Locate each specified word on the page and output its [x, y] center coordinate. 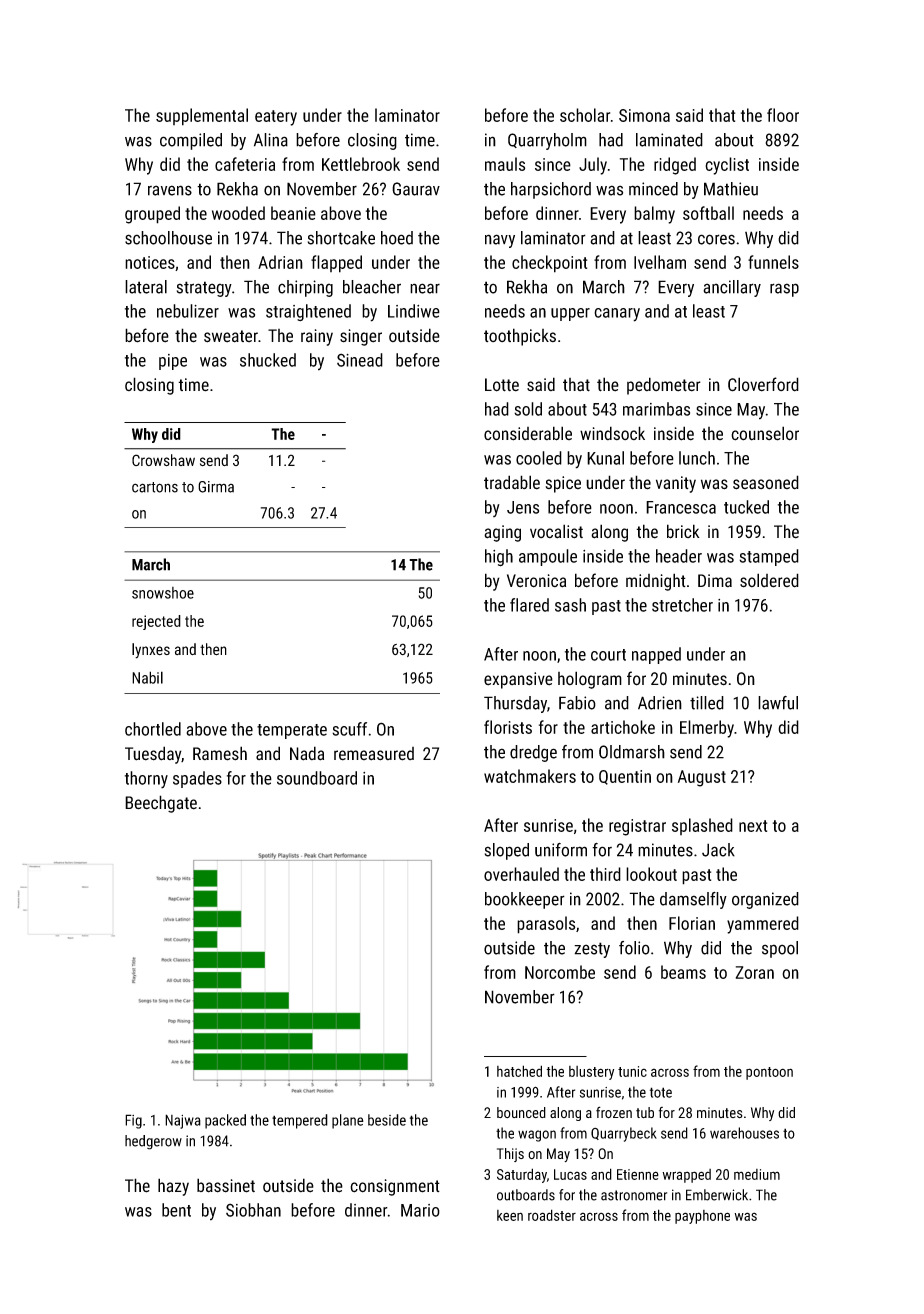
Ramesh [220, 753]
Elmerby [707, 729]
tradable [512, 482]
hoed [397, 238]
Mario [420, 1210]
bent [176, 1210]
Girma [216, 487]
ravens [170, 190]
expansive [518, 680]
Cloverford [763, 384]
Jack [718, 850]
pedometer [664, 386]
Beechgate [161, 804]
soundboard [317, 778]
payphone [702, 1217]
